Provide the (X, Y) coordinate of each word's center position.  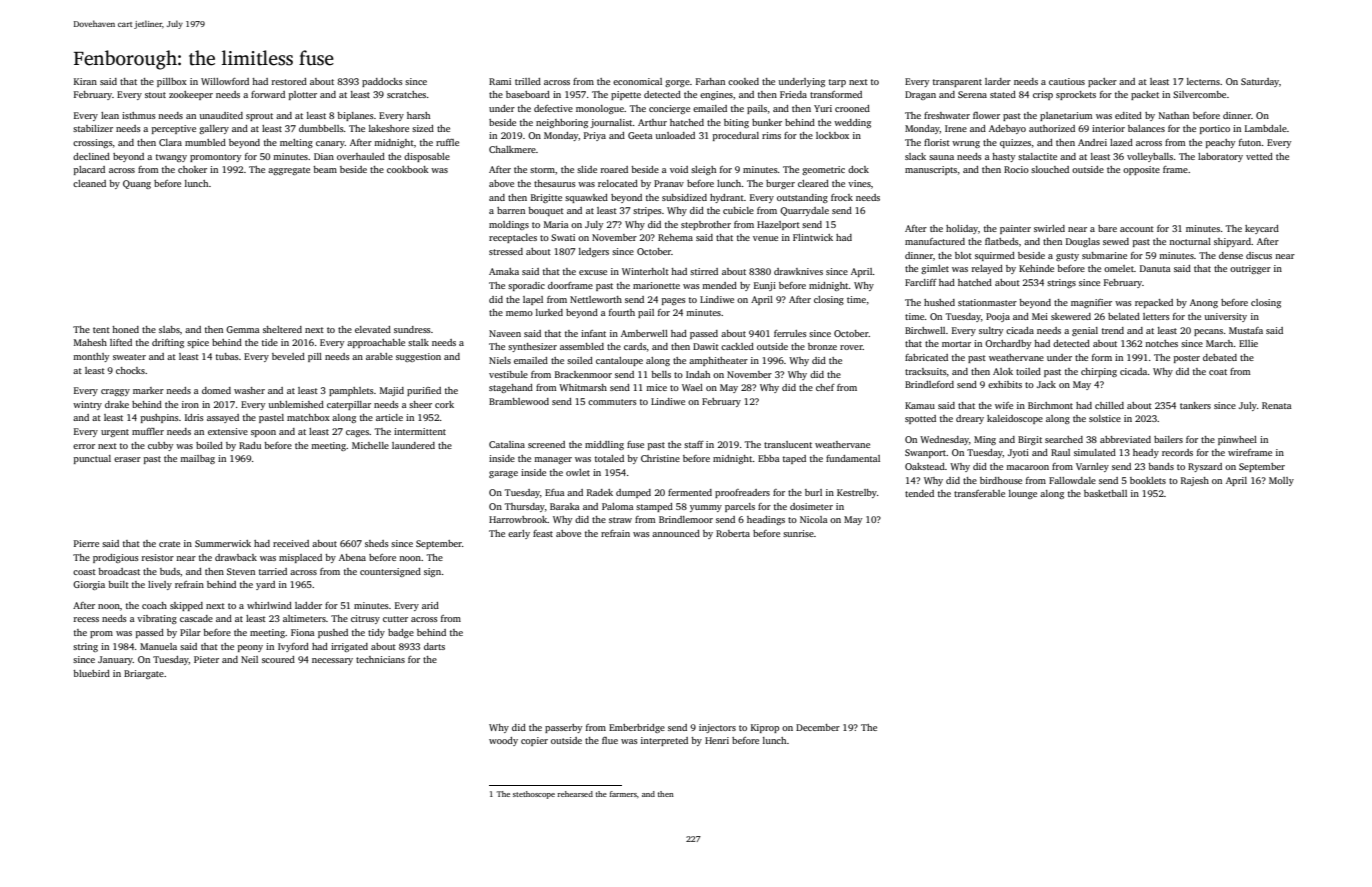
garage (503, 474)
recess (86, 619)
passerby (563, 728)
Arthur (652, 122)
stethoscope (534, 795)
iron (190, 404)
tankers (1195, 405)
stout (155, 95)
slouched (1050, 169)
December (818, 727)
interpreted (664, 741)
